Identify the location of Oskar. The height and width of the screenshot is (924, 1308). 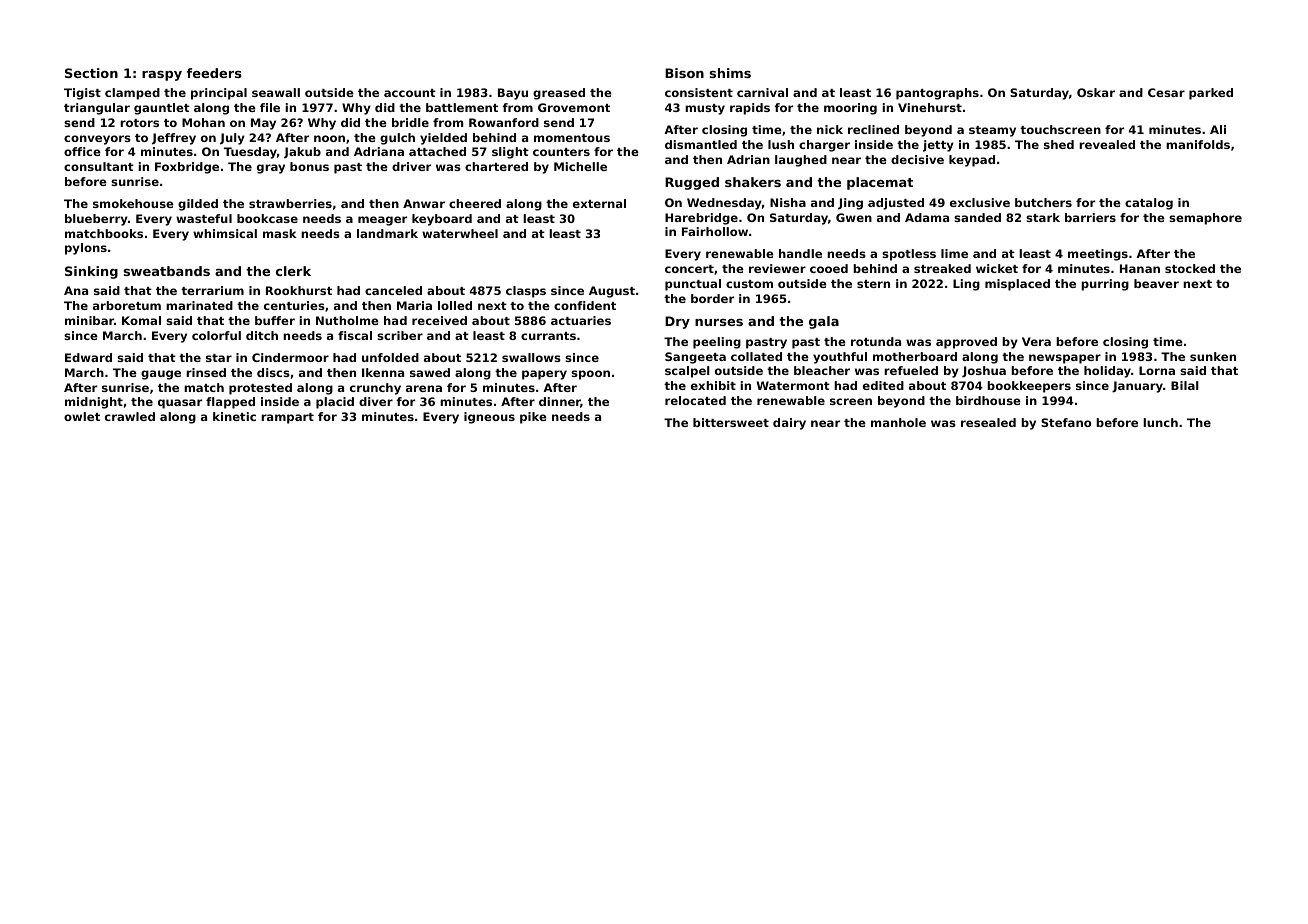
(1096, 92).
